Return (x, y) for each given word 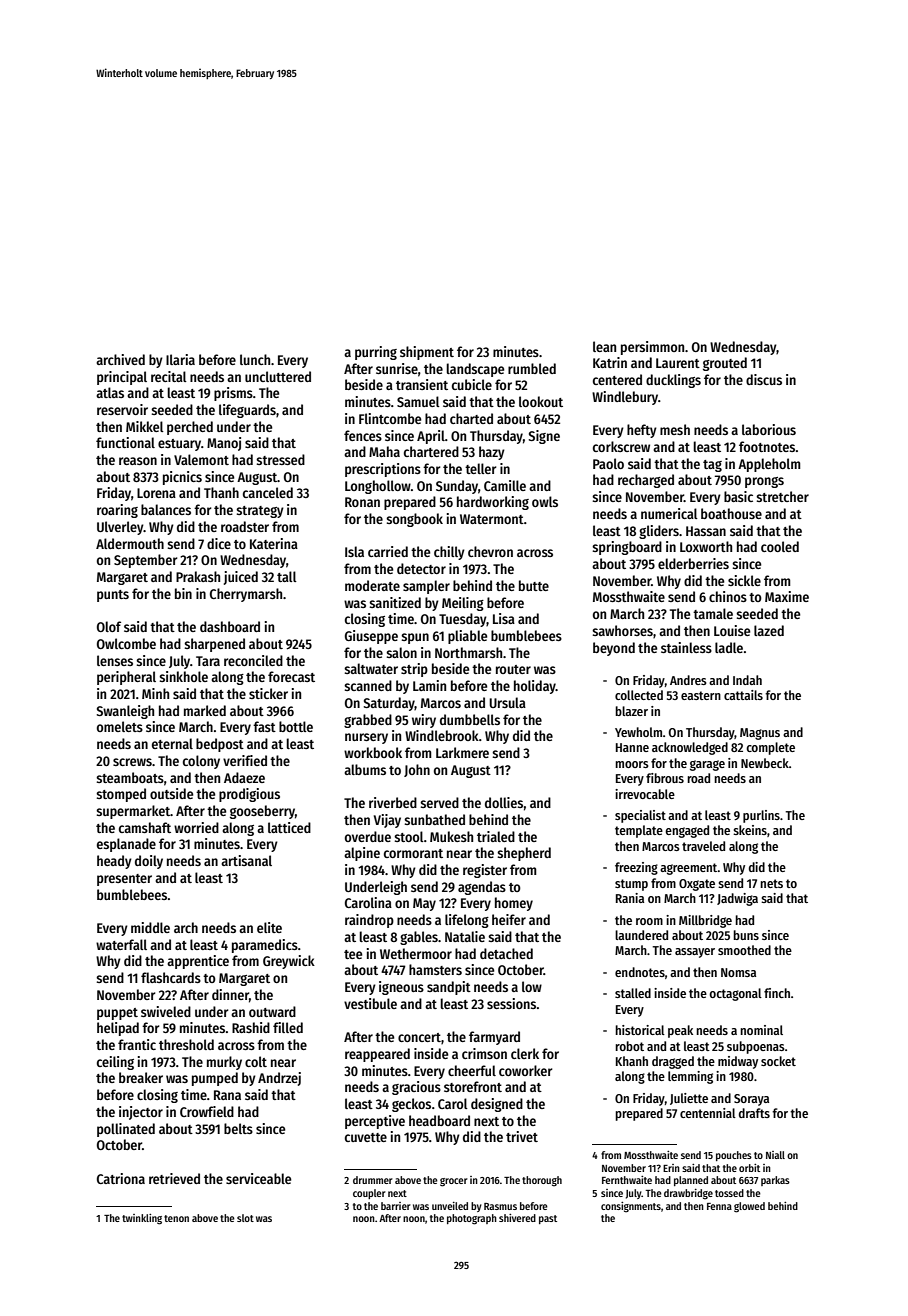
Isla (354, 551)
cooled (780, 546)
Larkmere (462, 752)
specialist (640, 816)
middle (150, 927)
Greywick (289, 962)
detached (506, 953)
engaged (687, 831)
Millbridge (705, 921)
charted (471, 418)
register (485, 871)
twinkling (142, 1219)
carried (388, 551)
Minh (155, 693)
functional (125, 442)
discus (764, 379)
